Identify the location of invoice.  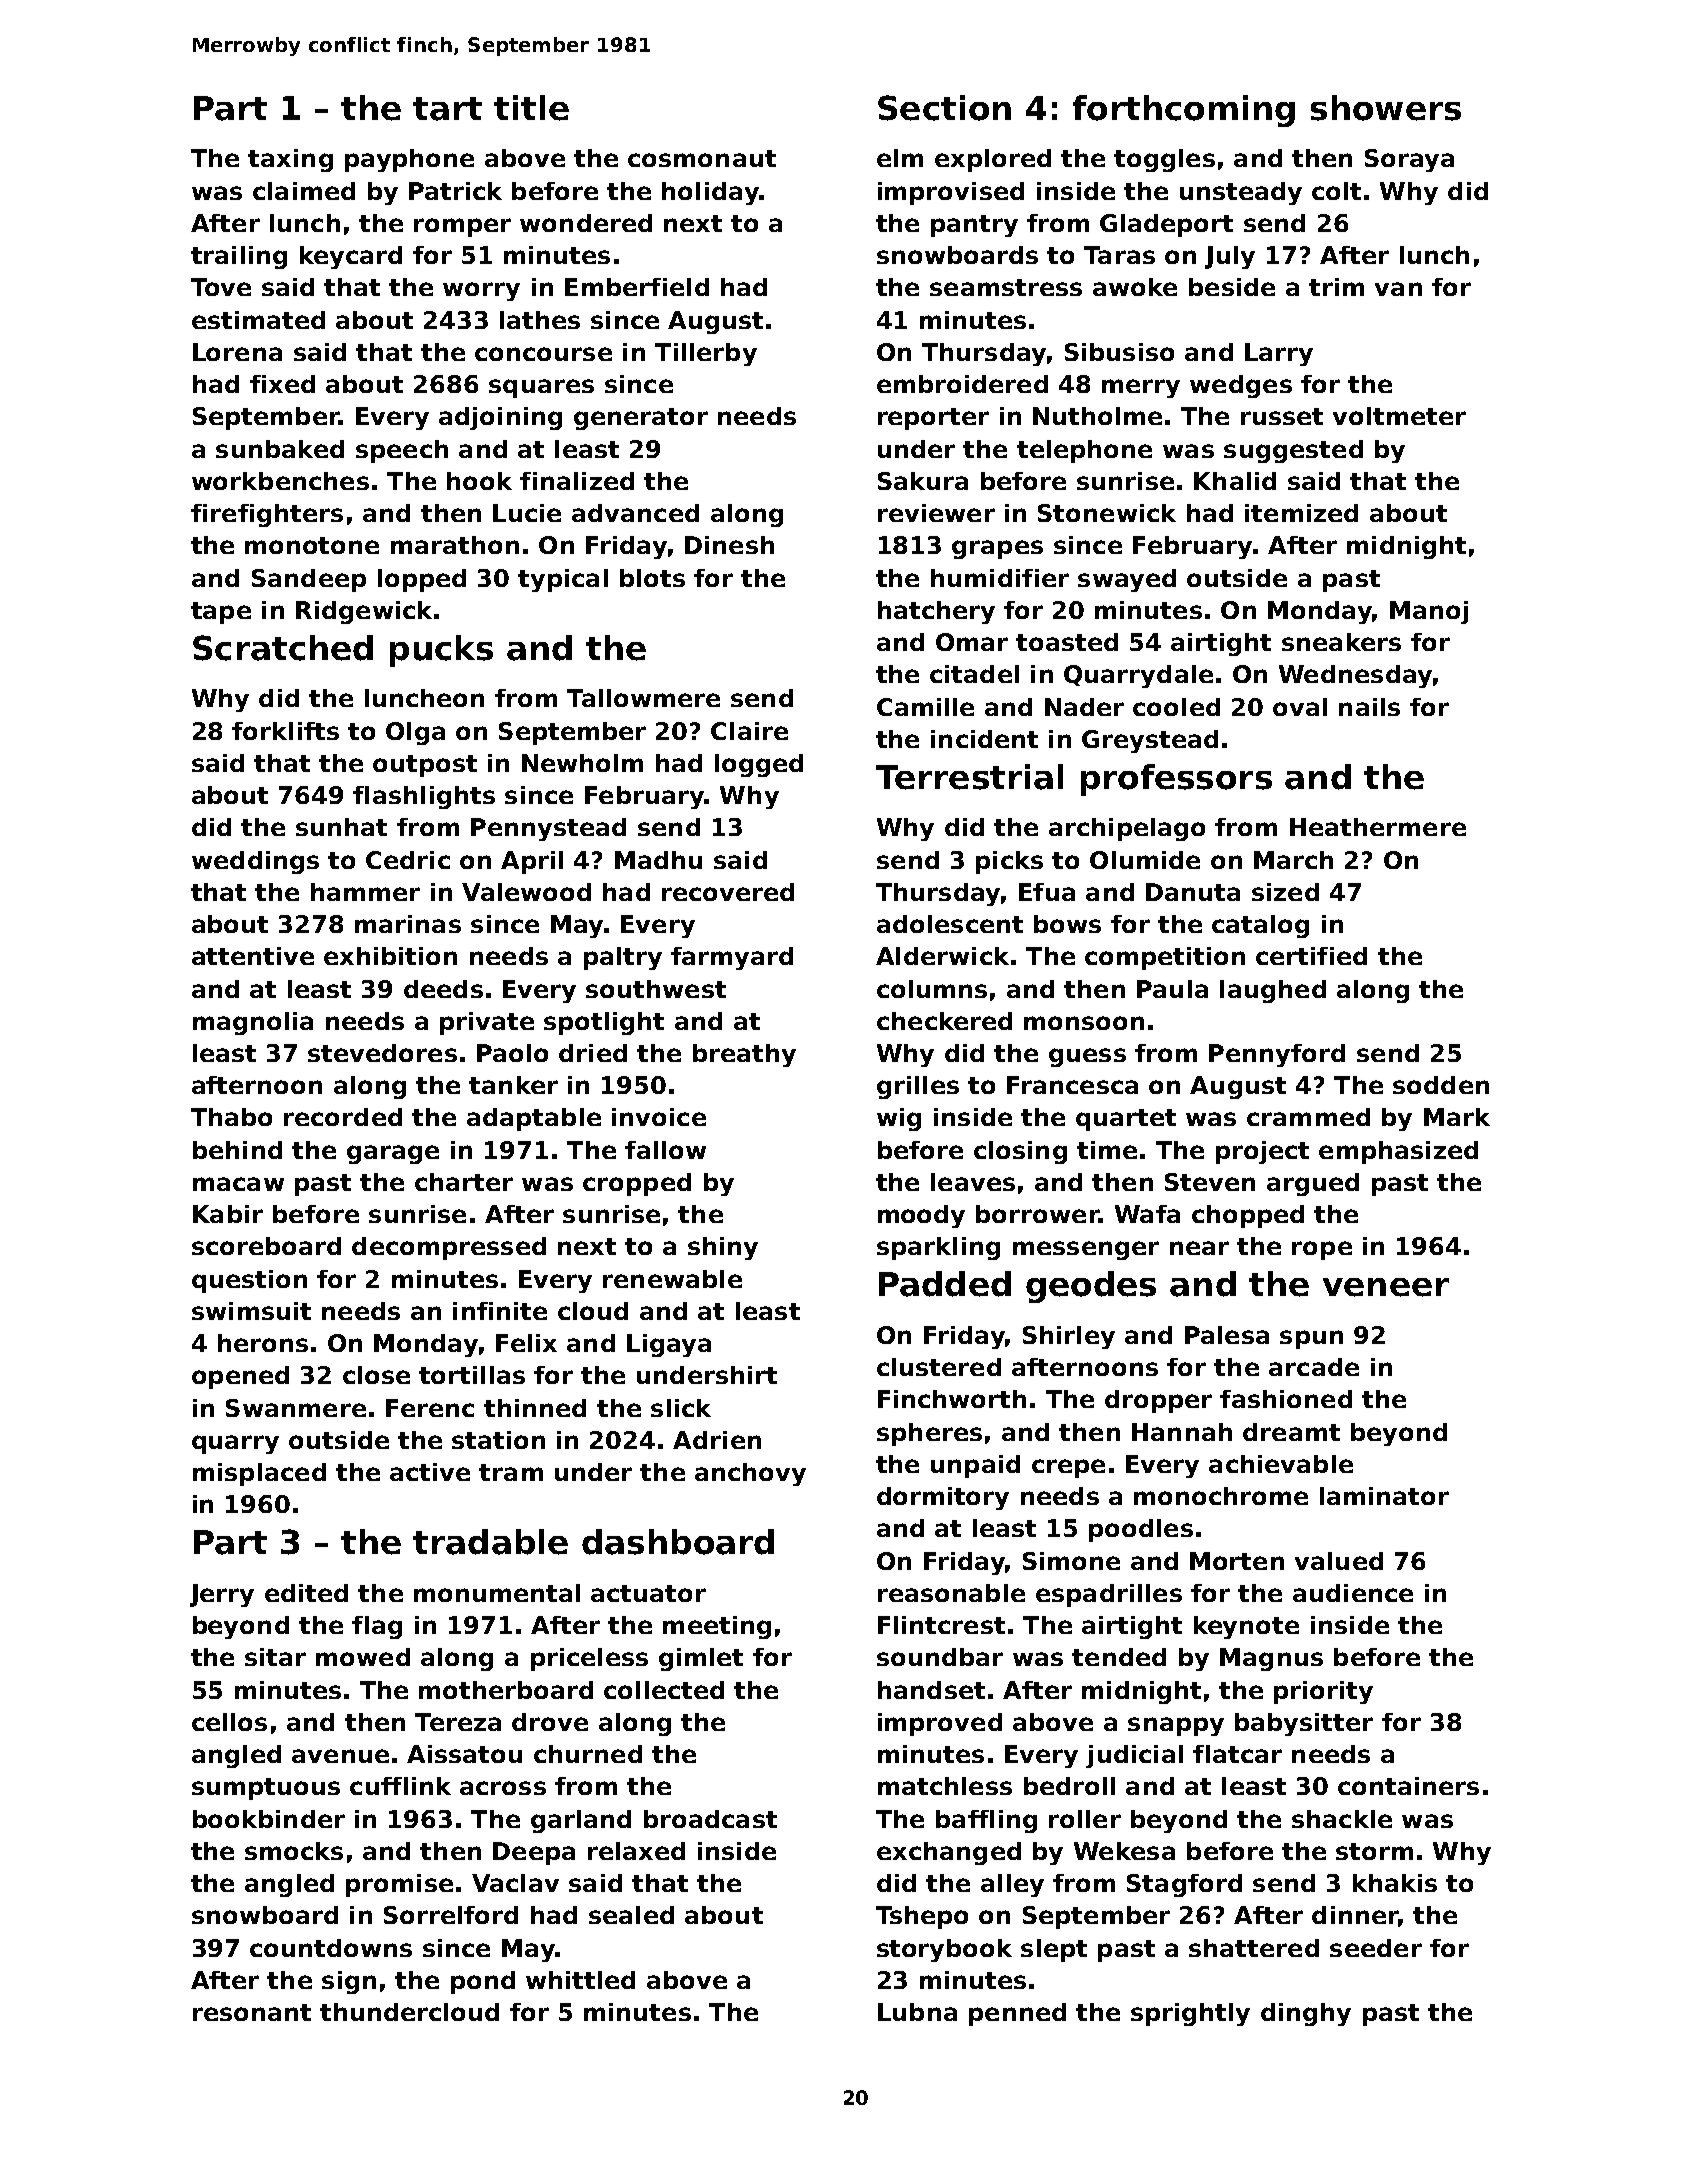
(659, 1117).
